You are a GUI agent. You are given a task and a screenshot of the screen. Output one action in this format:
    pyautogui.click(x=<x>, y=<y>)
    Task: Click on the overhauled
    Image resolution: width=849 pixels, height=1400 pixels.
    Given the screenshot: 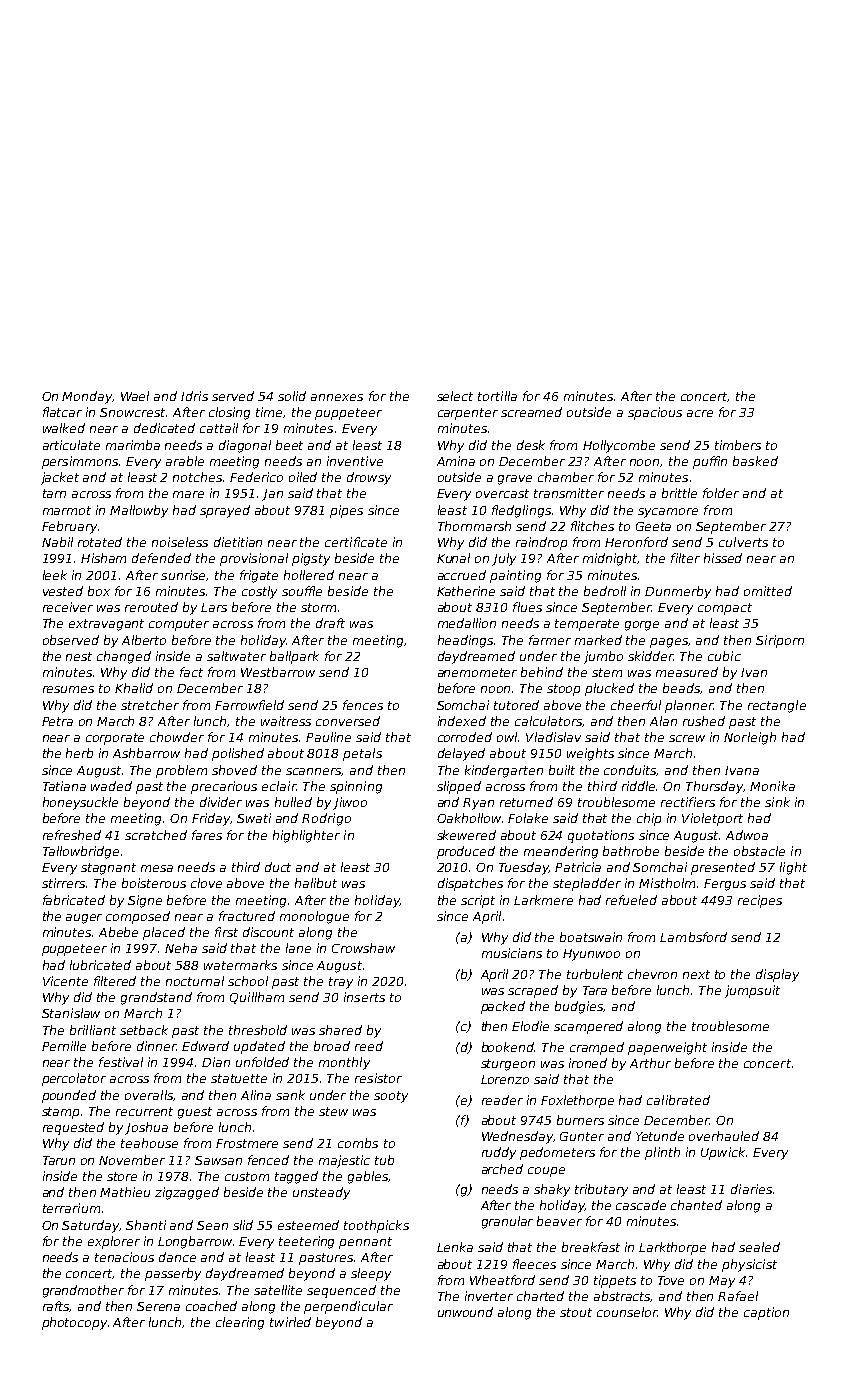 What is the action you would take?
    pyautogui.click(x=724, y=1136)
